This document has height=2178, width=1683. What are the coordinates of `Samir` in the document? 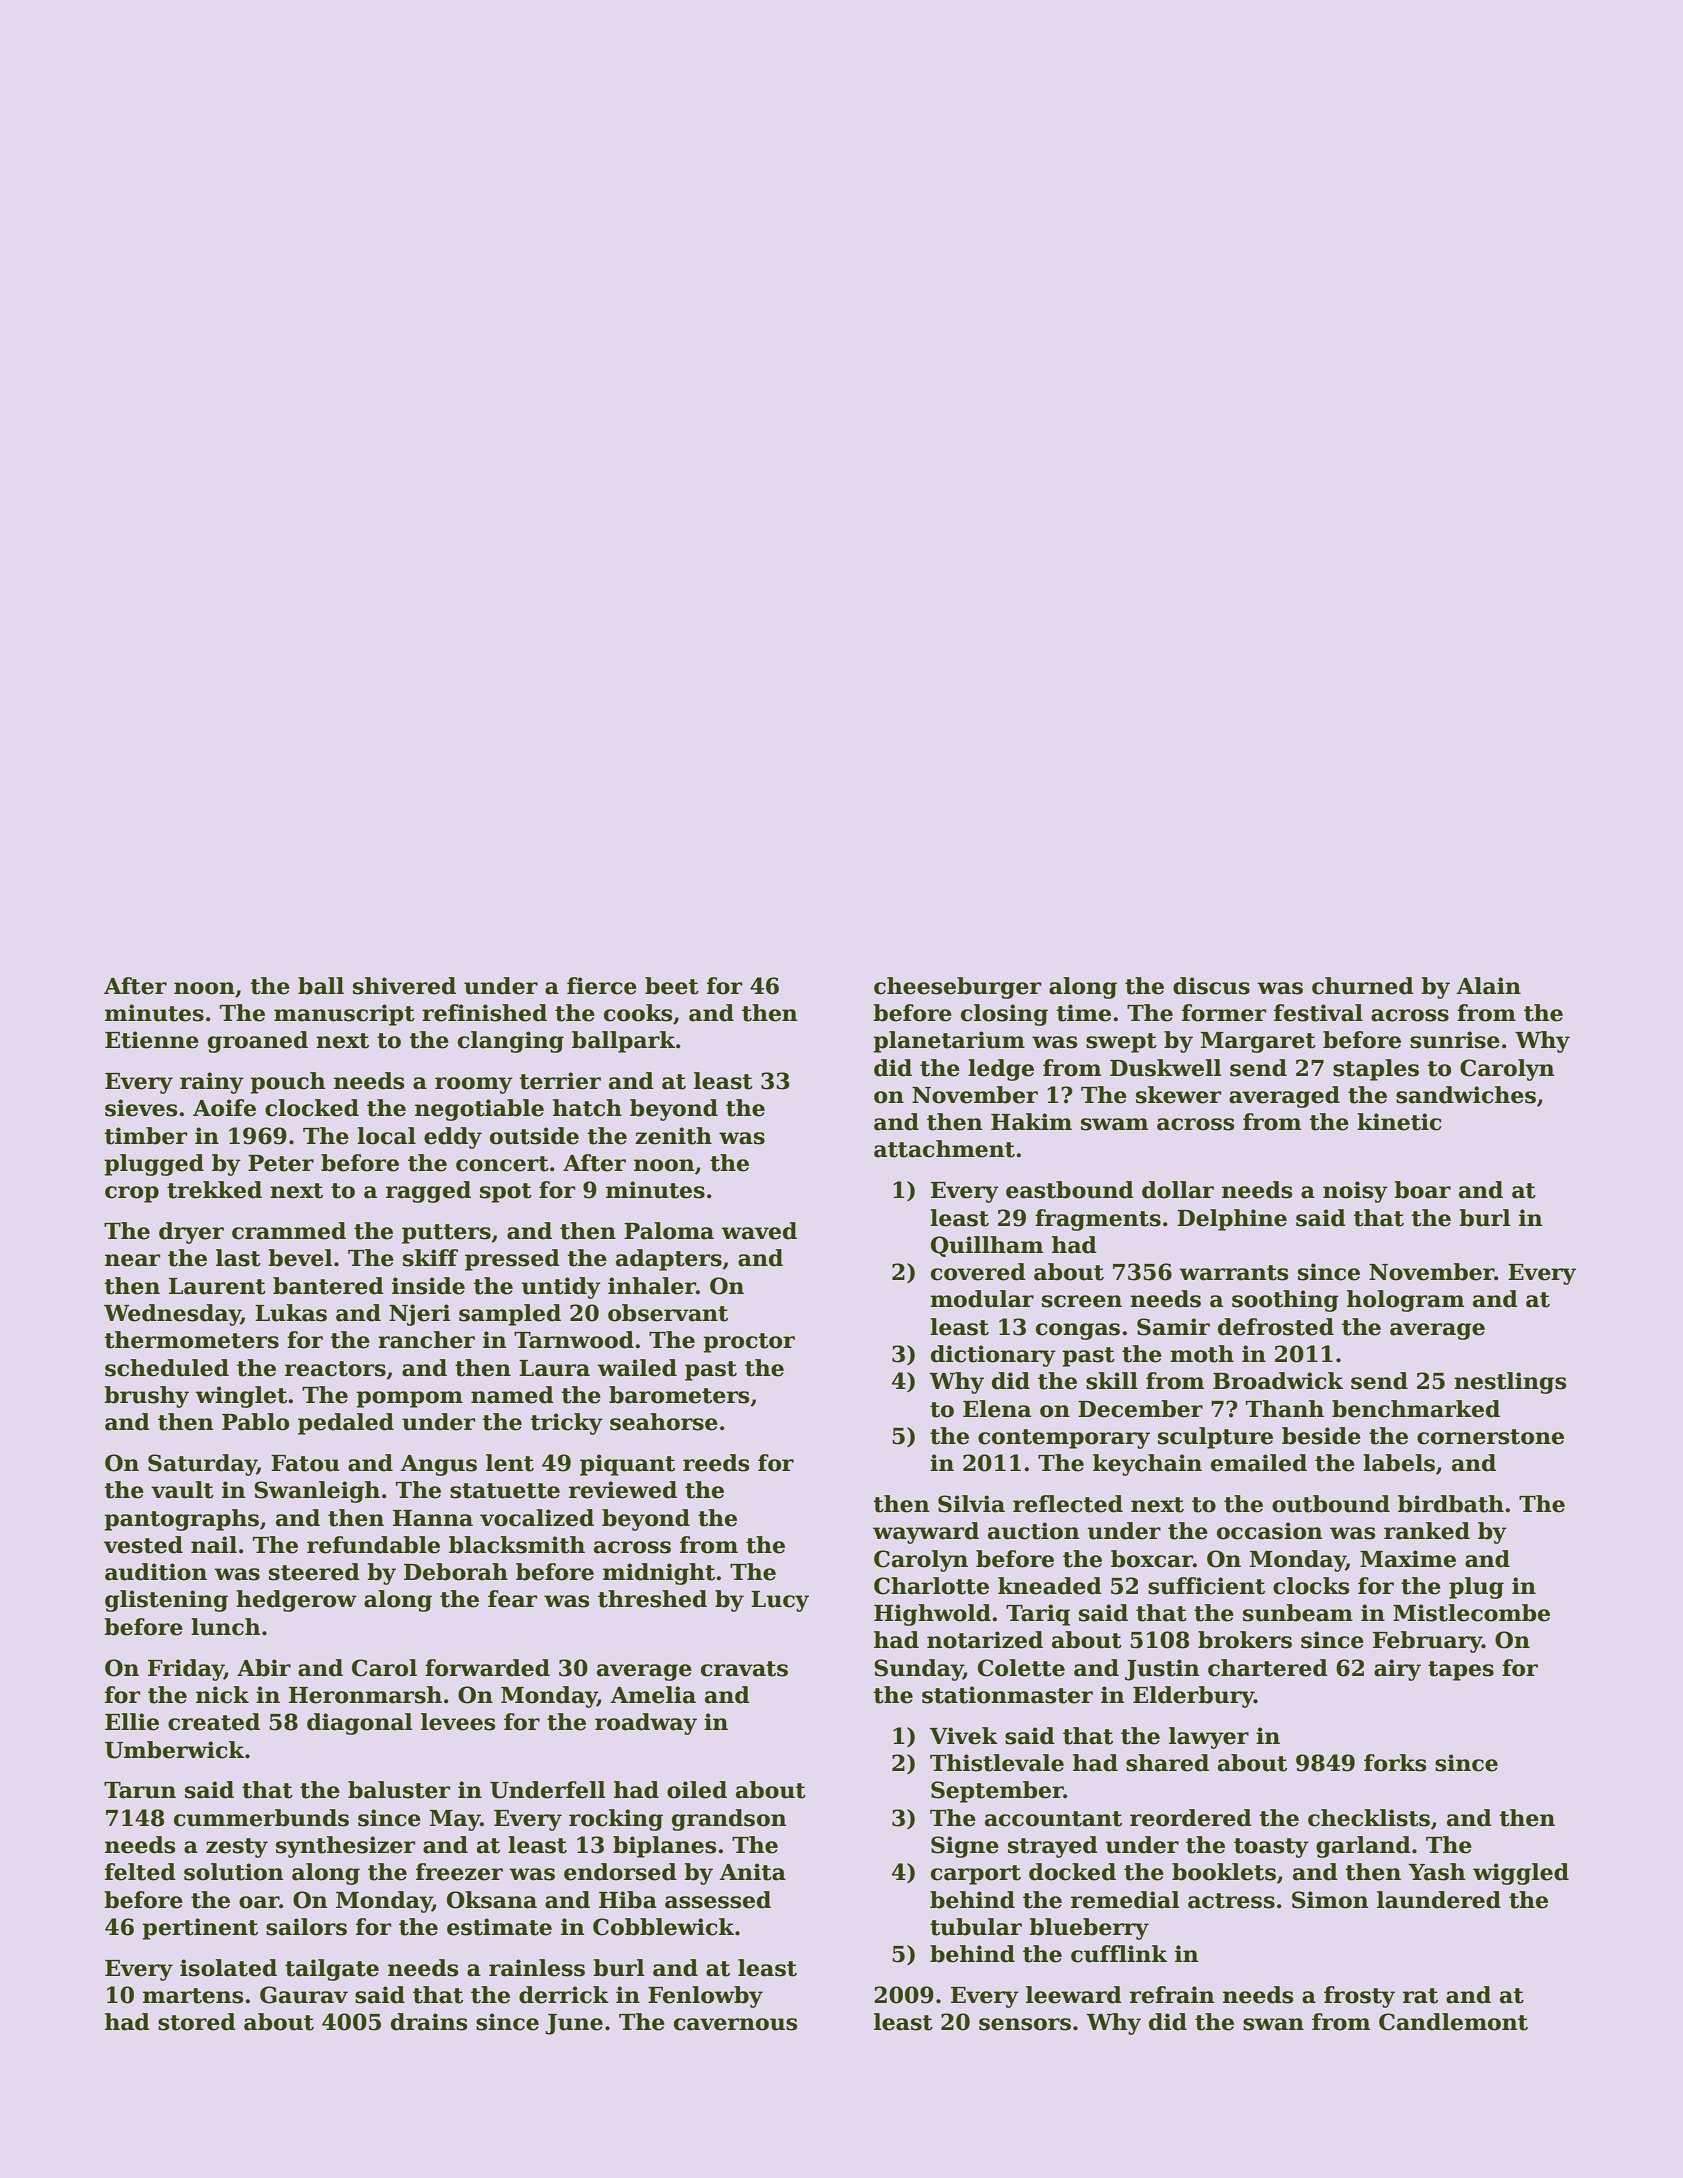 It's located at (1173, 1327).
